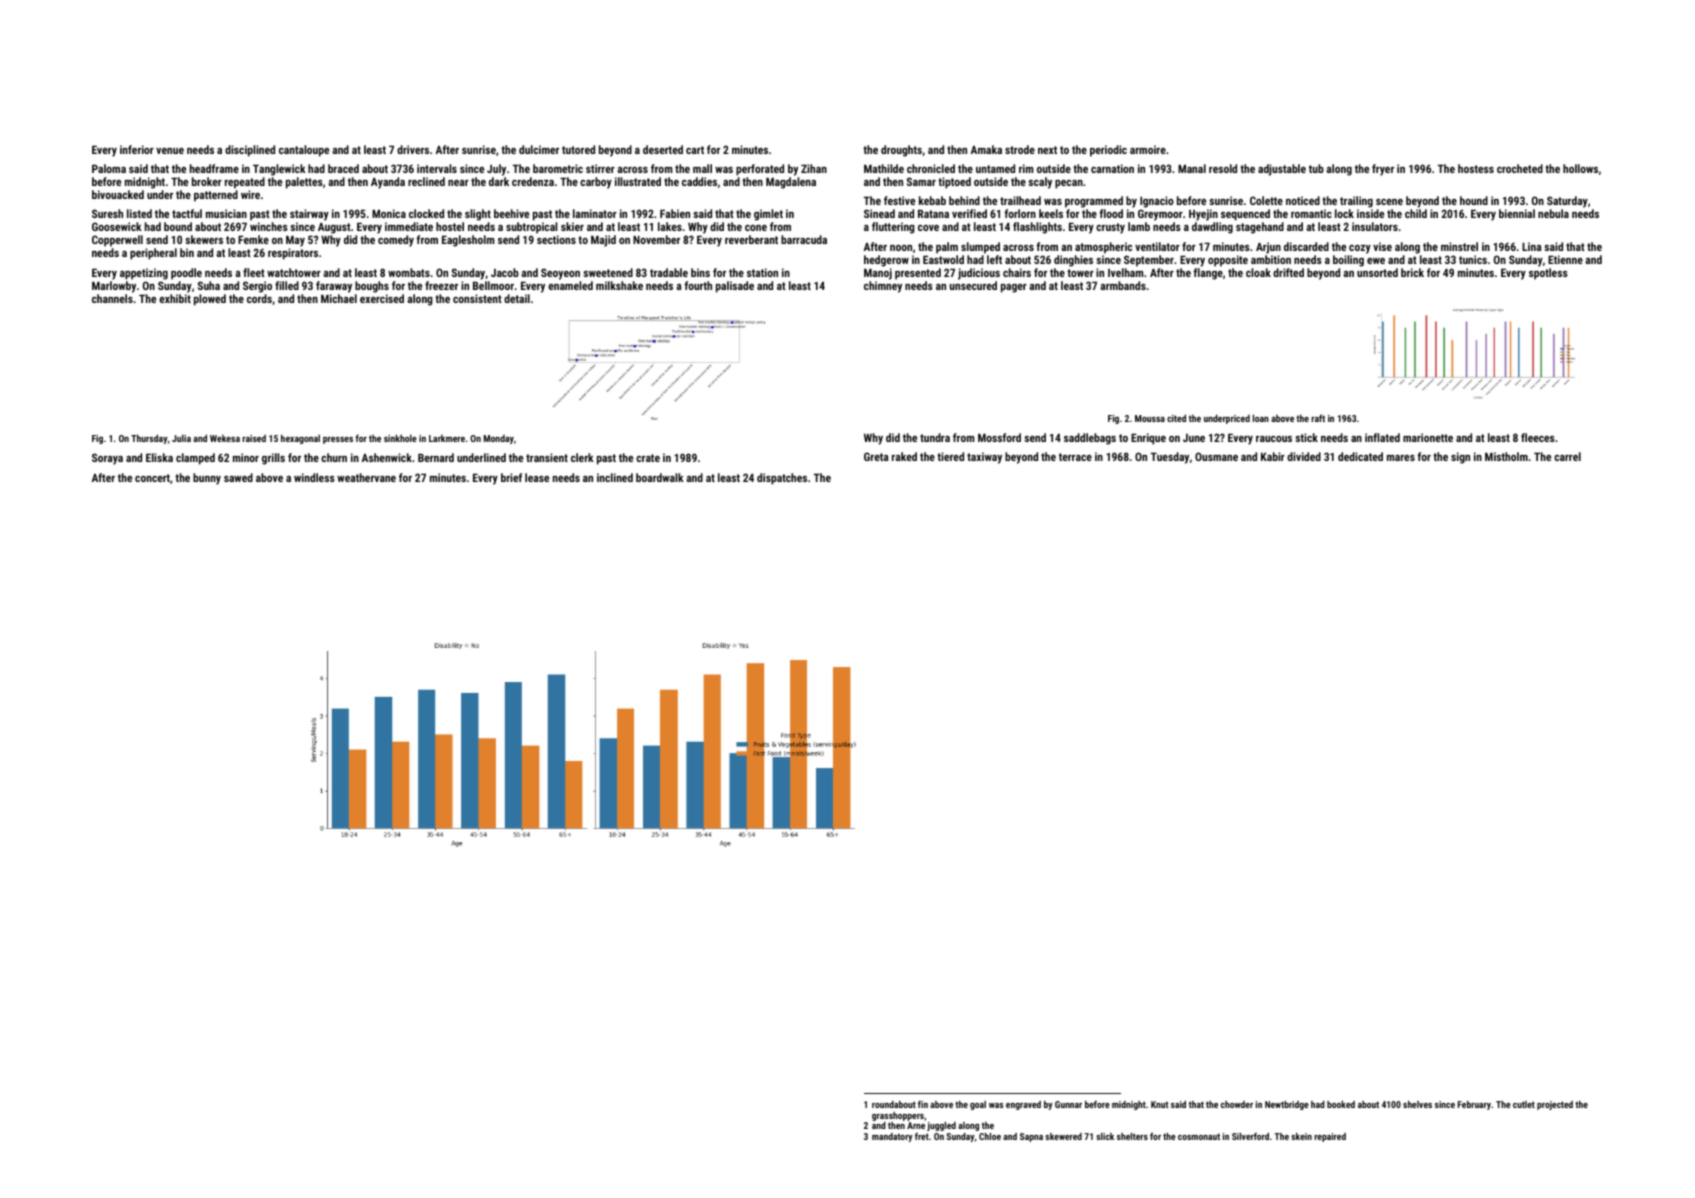 This page has width=1695, height=1198. Describe the element at coordinates (144, 274) in the page. I see `appetizing` at that location.
